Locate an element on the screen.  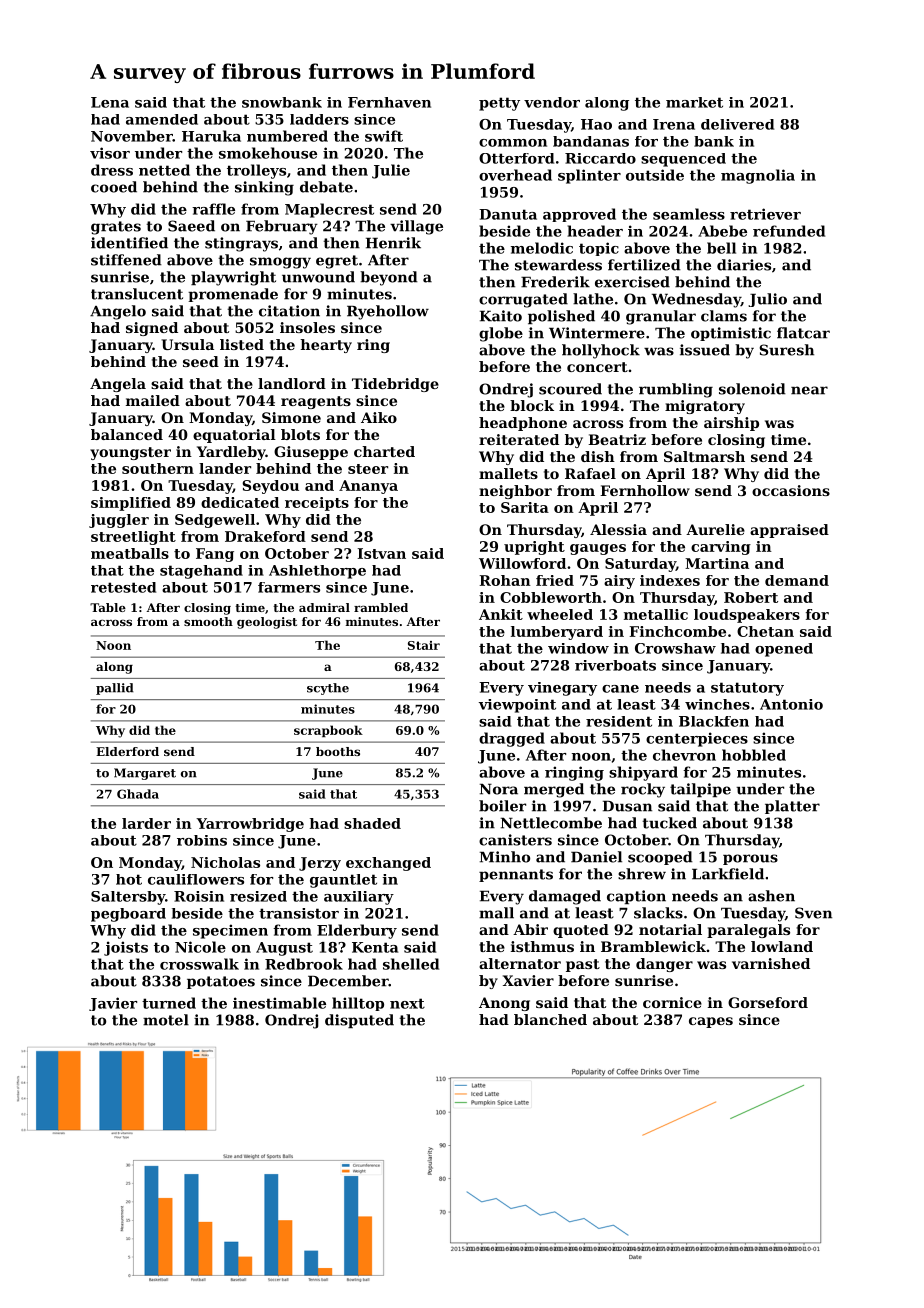
Saeed is located at coordinates (191, 226).
